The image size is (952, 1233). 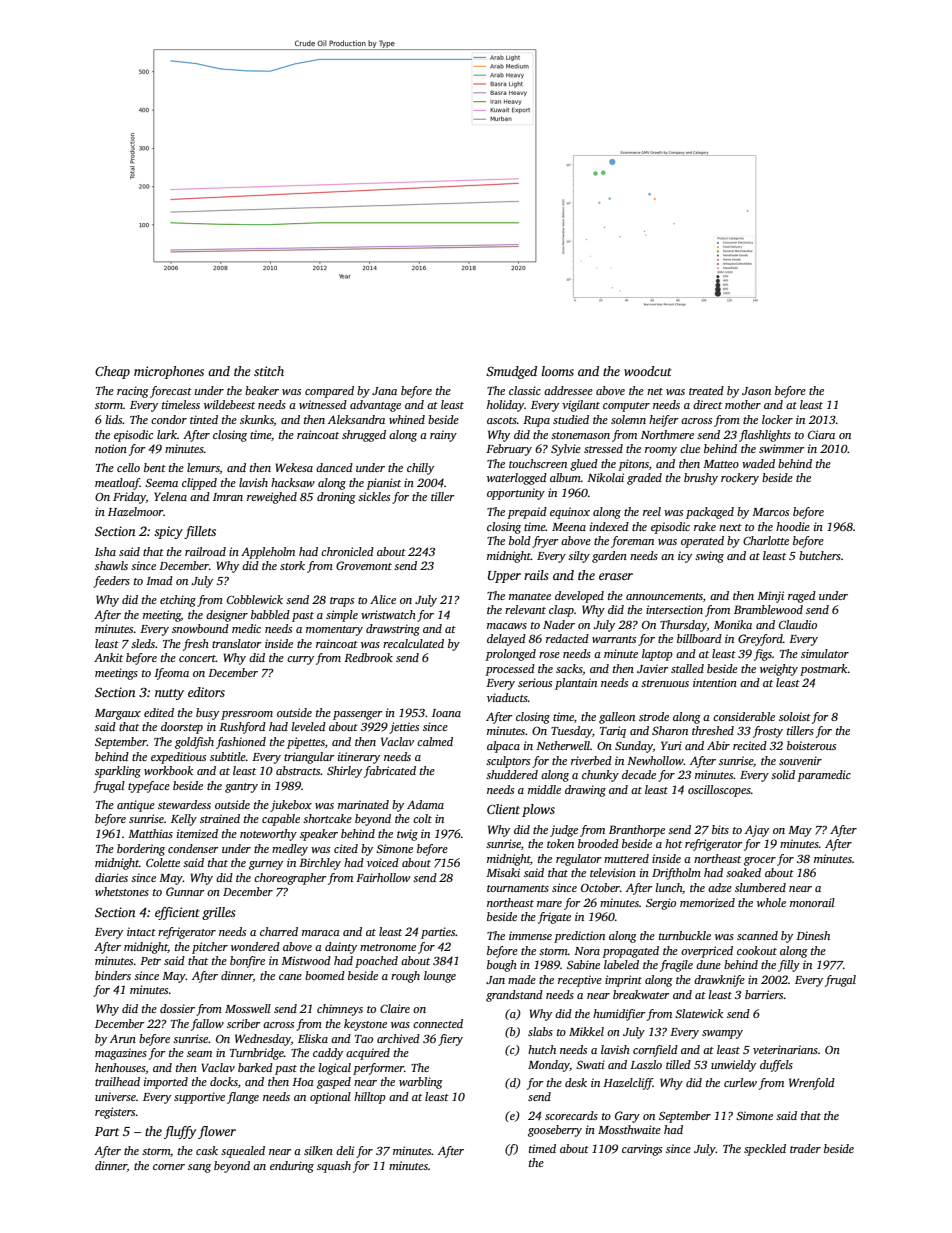 What do you see at coordinates (699, 1013) in the document?
I see `Slatewick` at bounding box center [699, 1013].
